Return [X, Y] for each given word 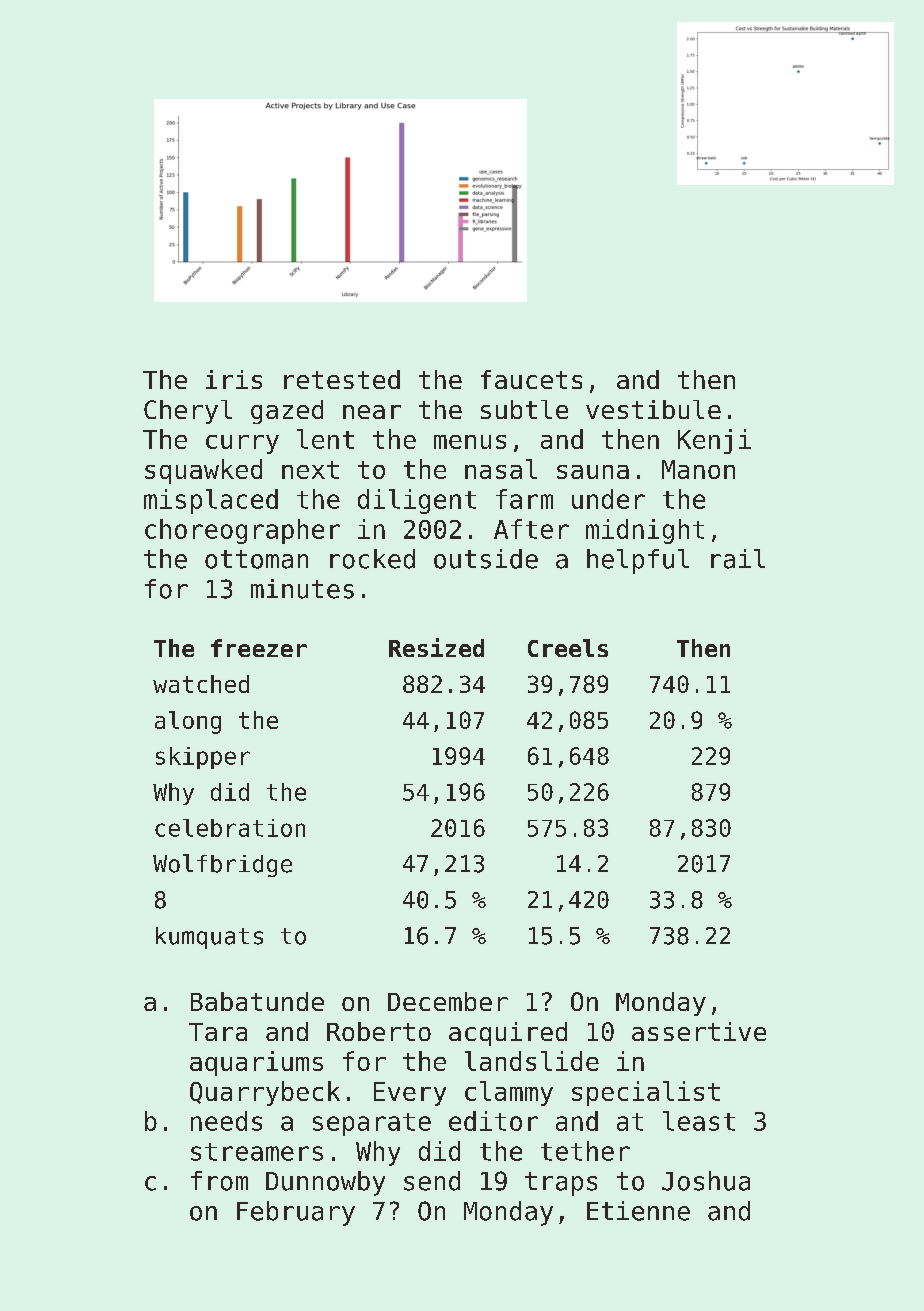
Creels [568, 648]
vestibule [653, 409]
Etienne [638, 1211]
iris [234, 379]
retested [342, 379]
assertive [699, 1031]
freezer [259, 648]
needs [226, 1121]
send [432, 1181]
